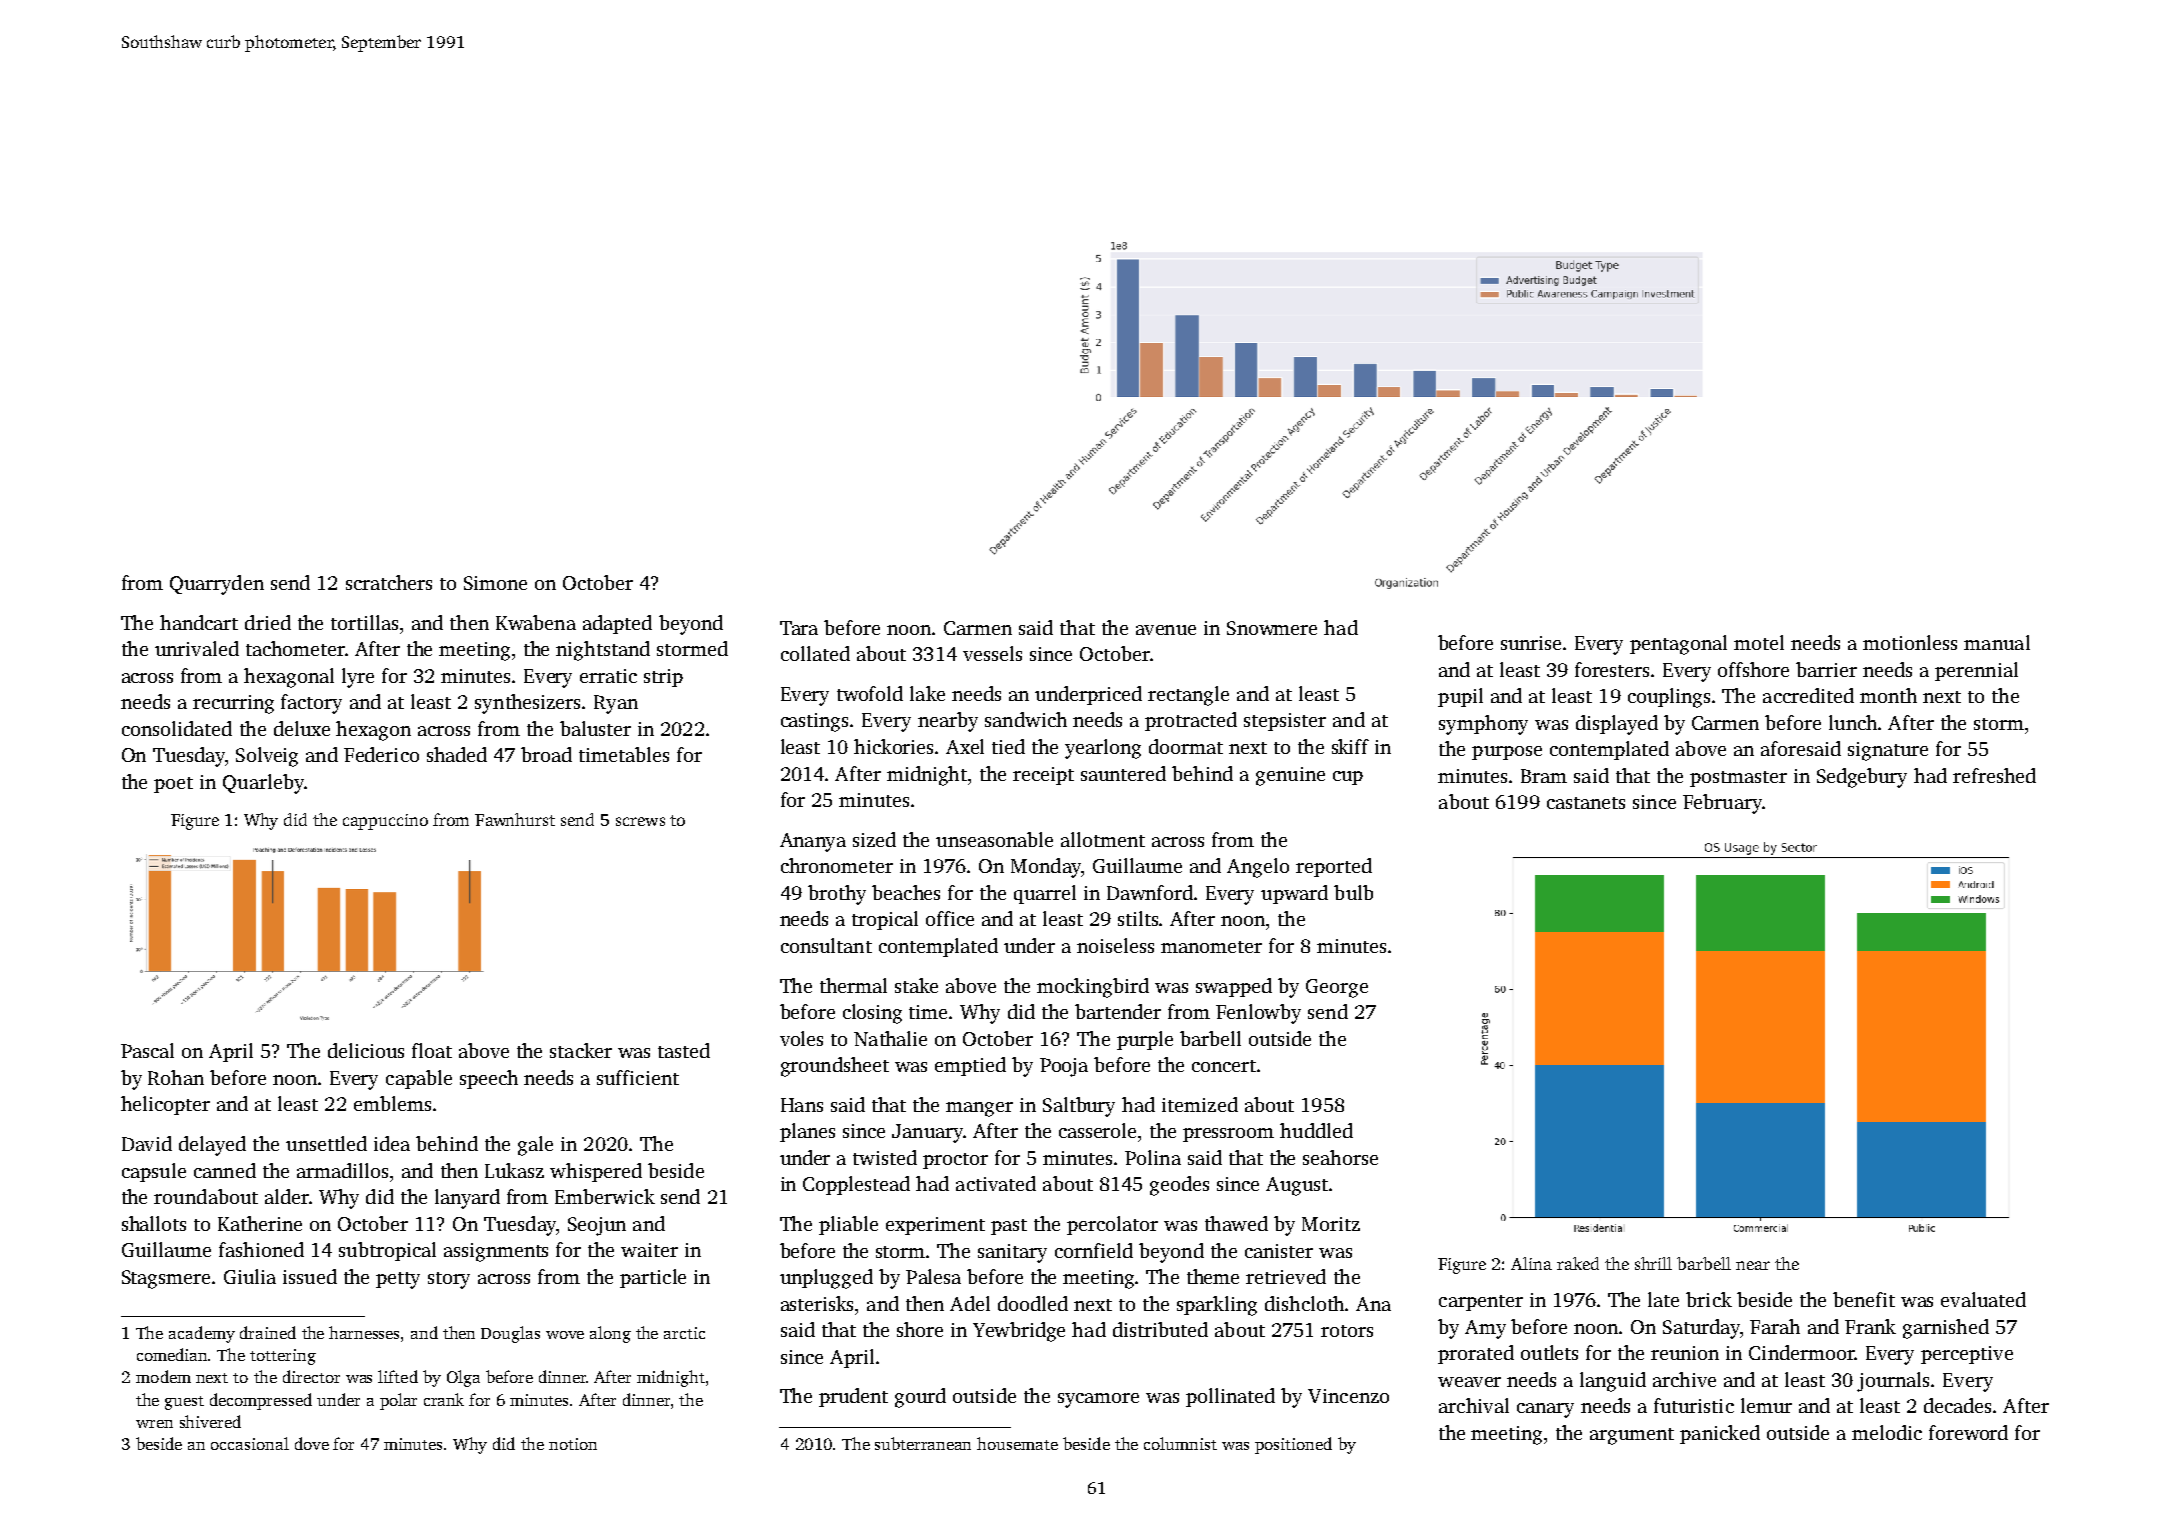  What do you see at coordinates (1337, 988) in the screenshot?
I see `George` at bounding box center [1337, 988].
